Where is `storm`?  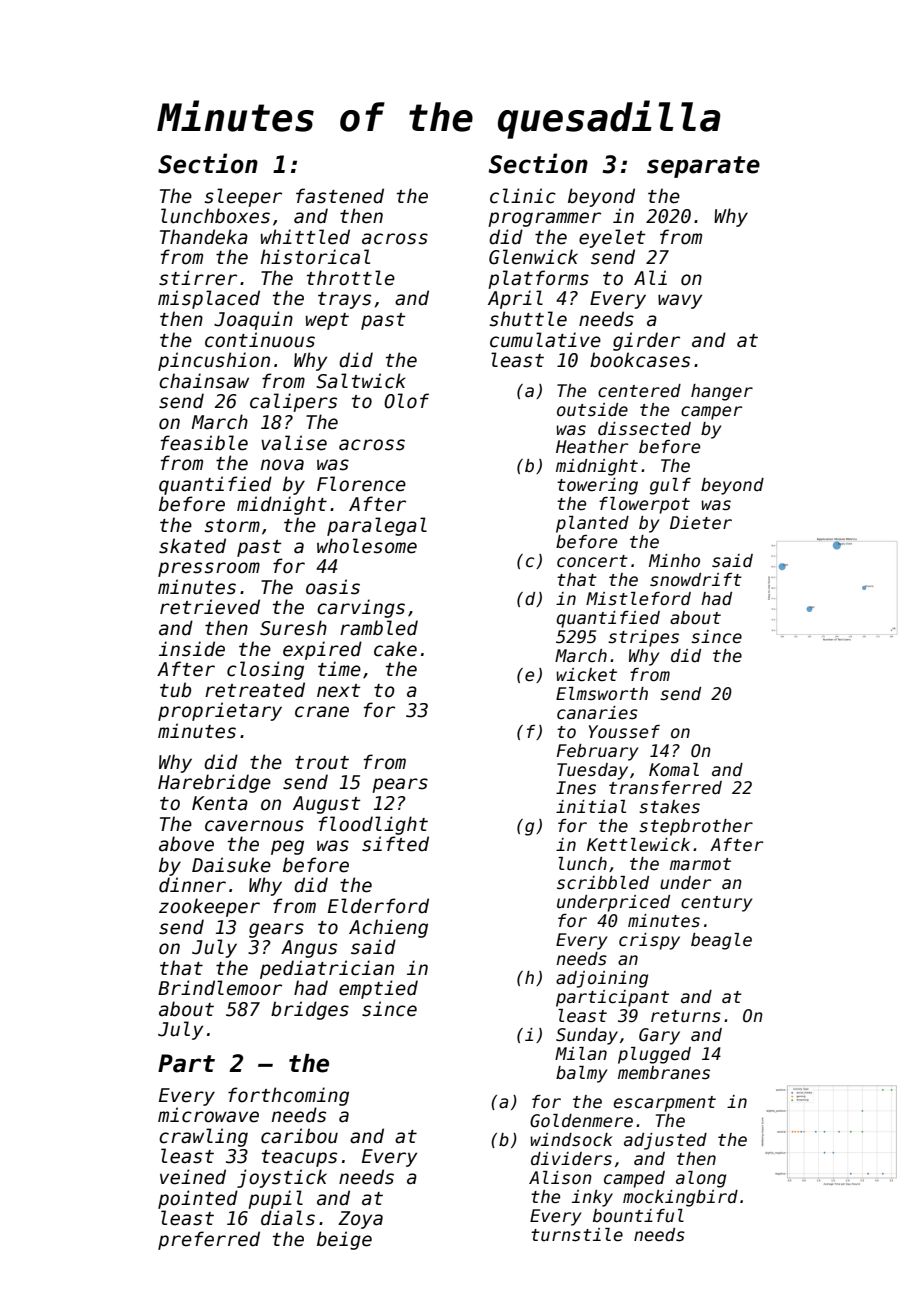
storm is located at coordinates (232, 526).
